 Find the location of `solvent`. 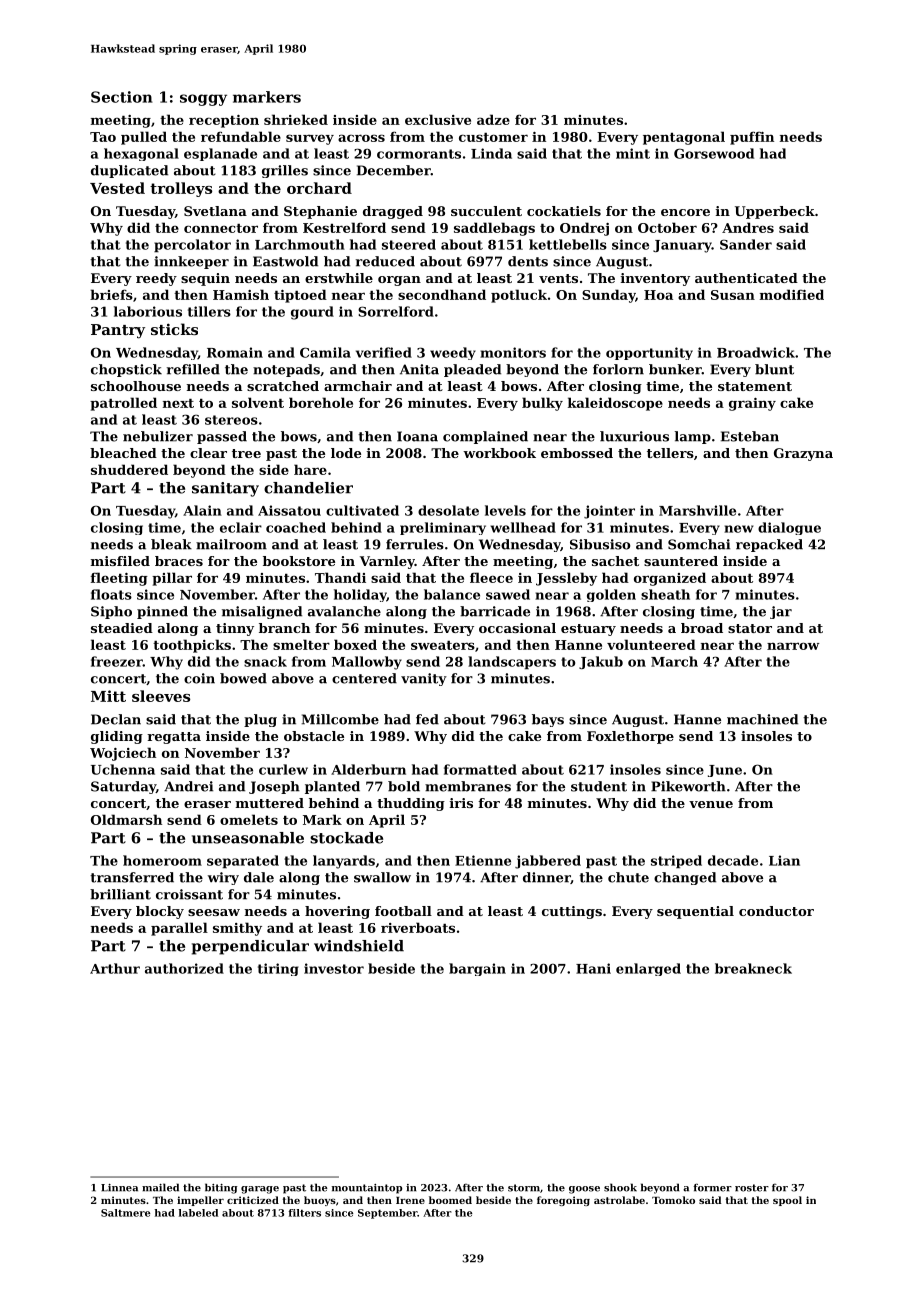

solvent is located at coordinates (258, 402).
